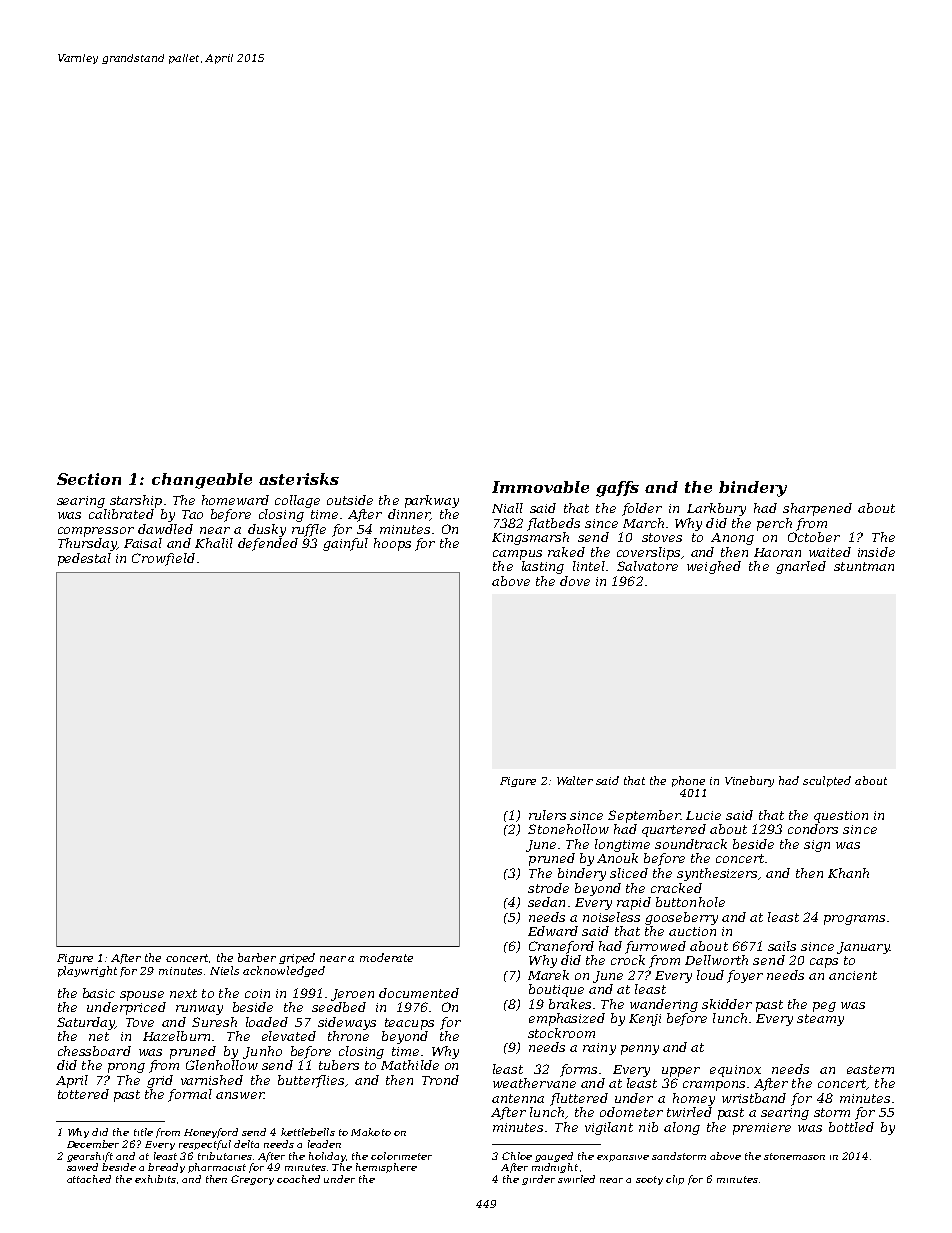 This screenshot has height=1233, width=952. I want to click on rulers, so click(547, 815).
